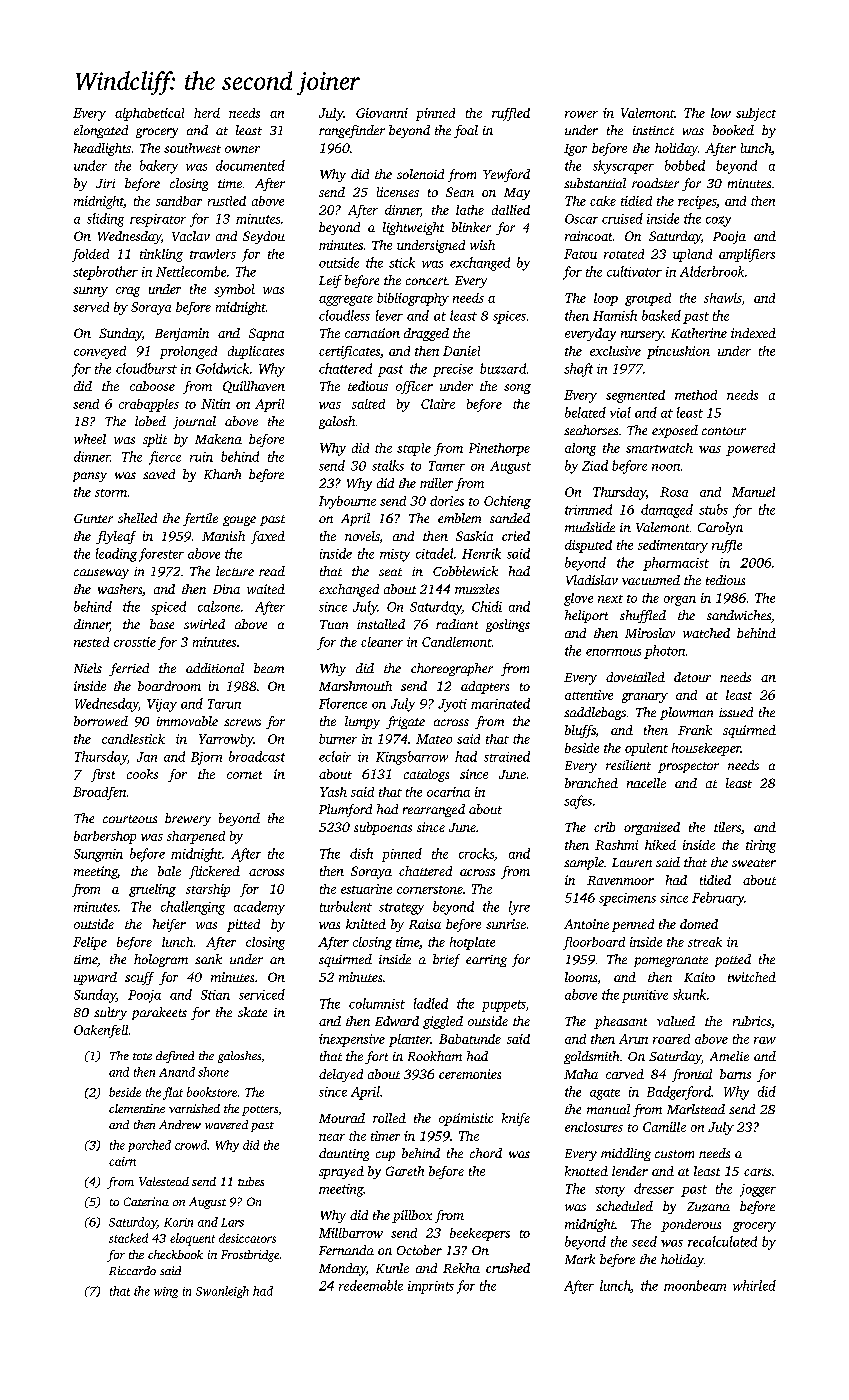 Image resolution: width=849 pixels, height=1400 pixels. What do you see at coordinates (262, 994) in the screenshot?
I see `serviced` at bounding box center [262, 994].
